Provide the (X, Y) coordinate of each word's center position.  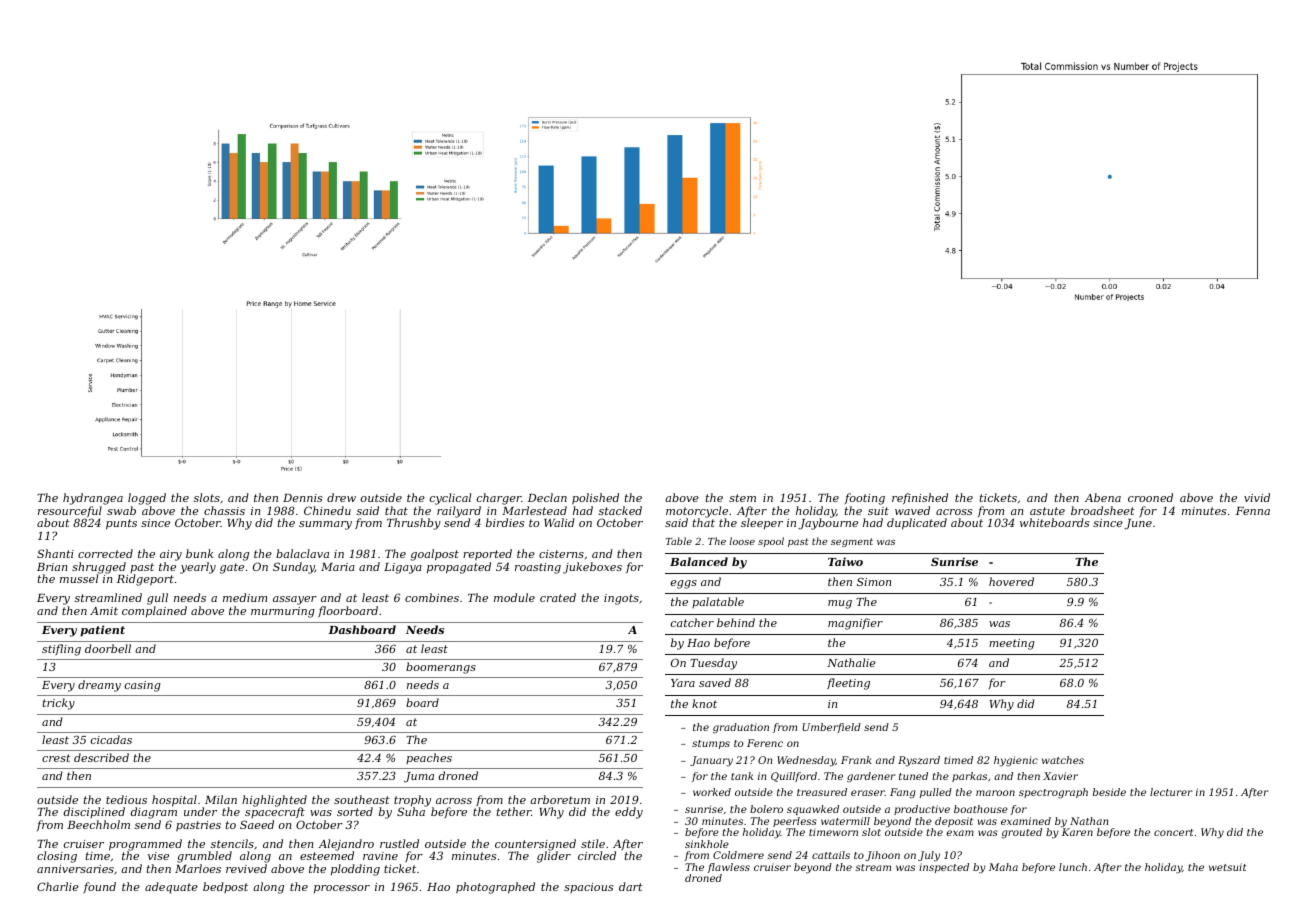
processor (342, 889)
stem (742, 498)
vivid (1257, 497)
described (101, 757)
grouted (1021, 833)
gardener (871, 777)
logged (147, 499)
